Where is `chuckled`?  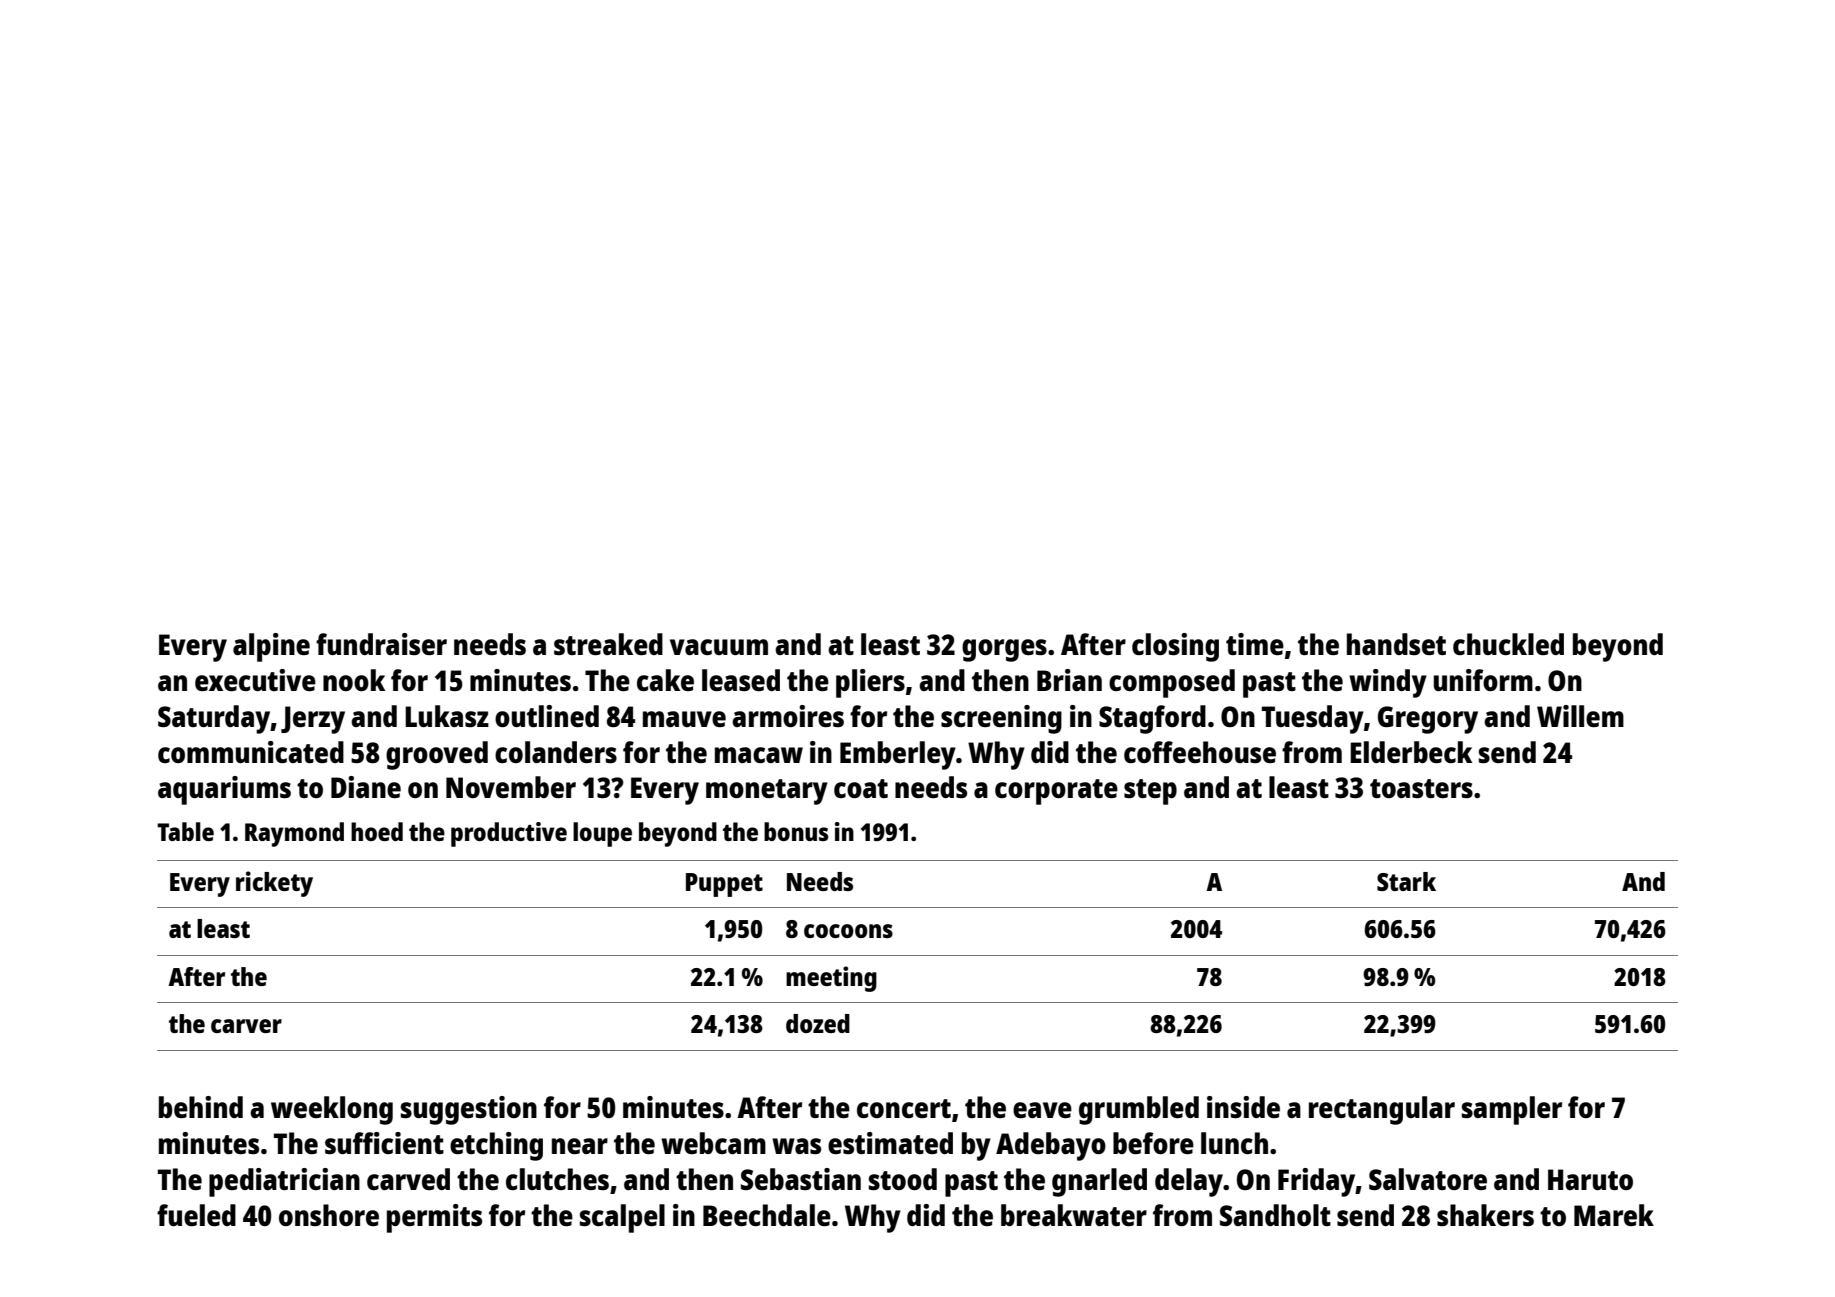
chuckled is located at coordinates (1508, 644).
